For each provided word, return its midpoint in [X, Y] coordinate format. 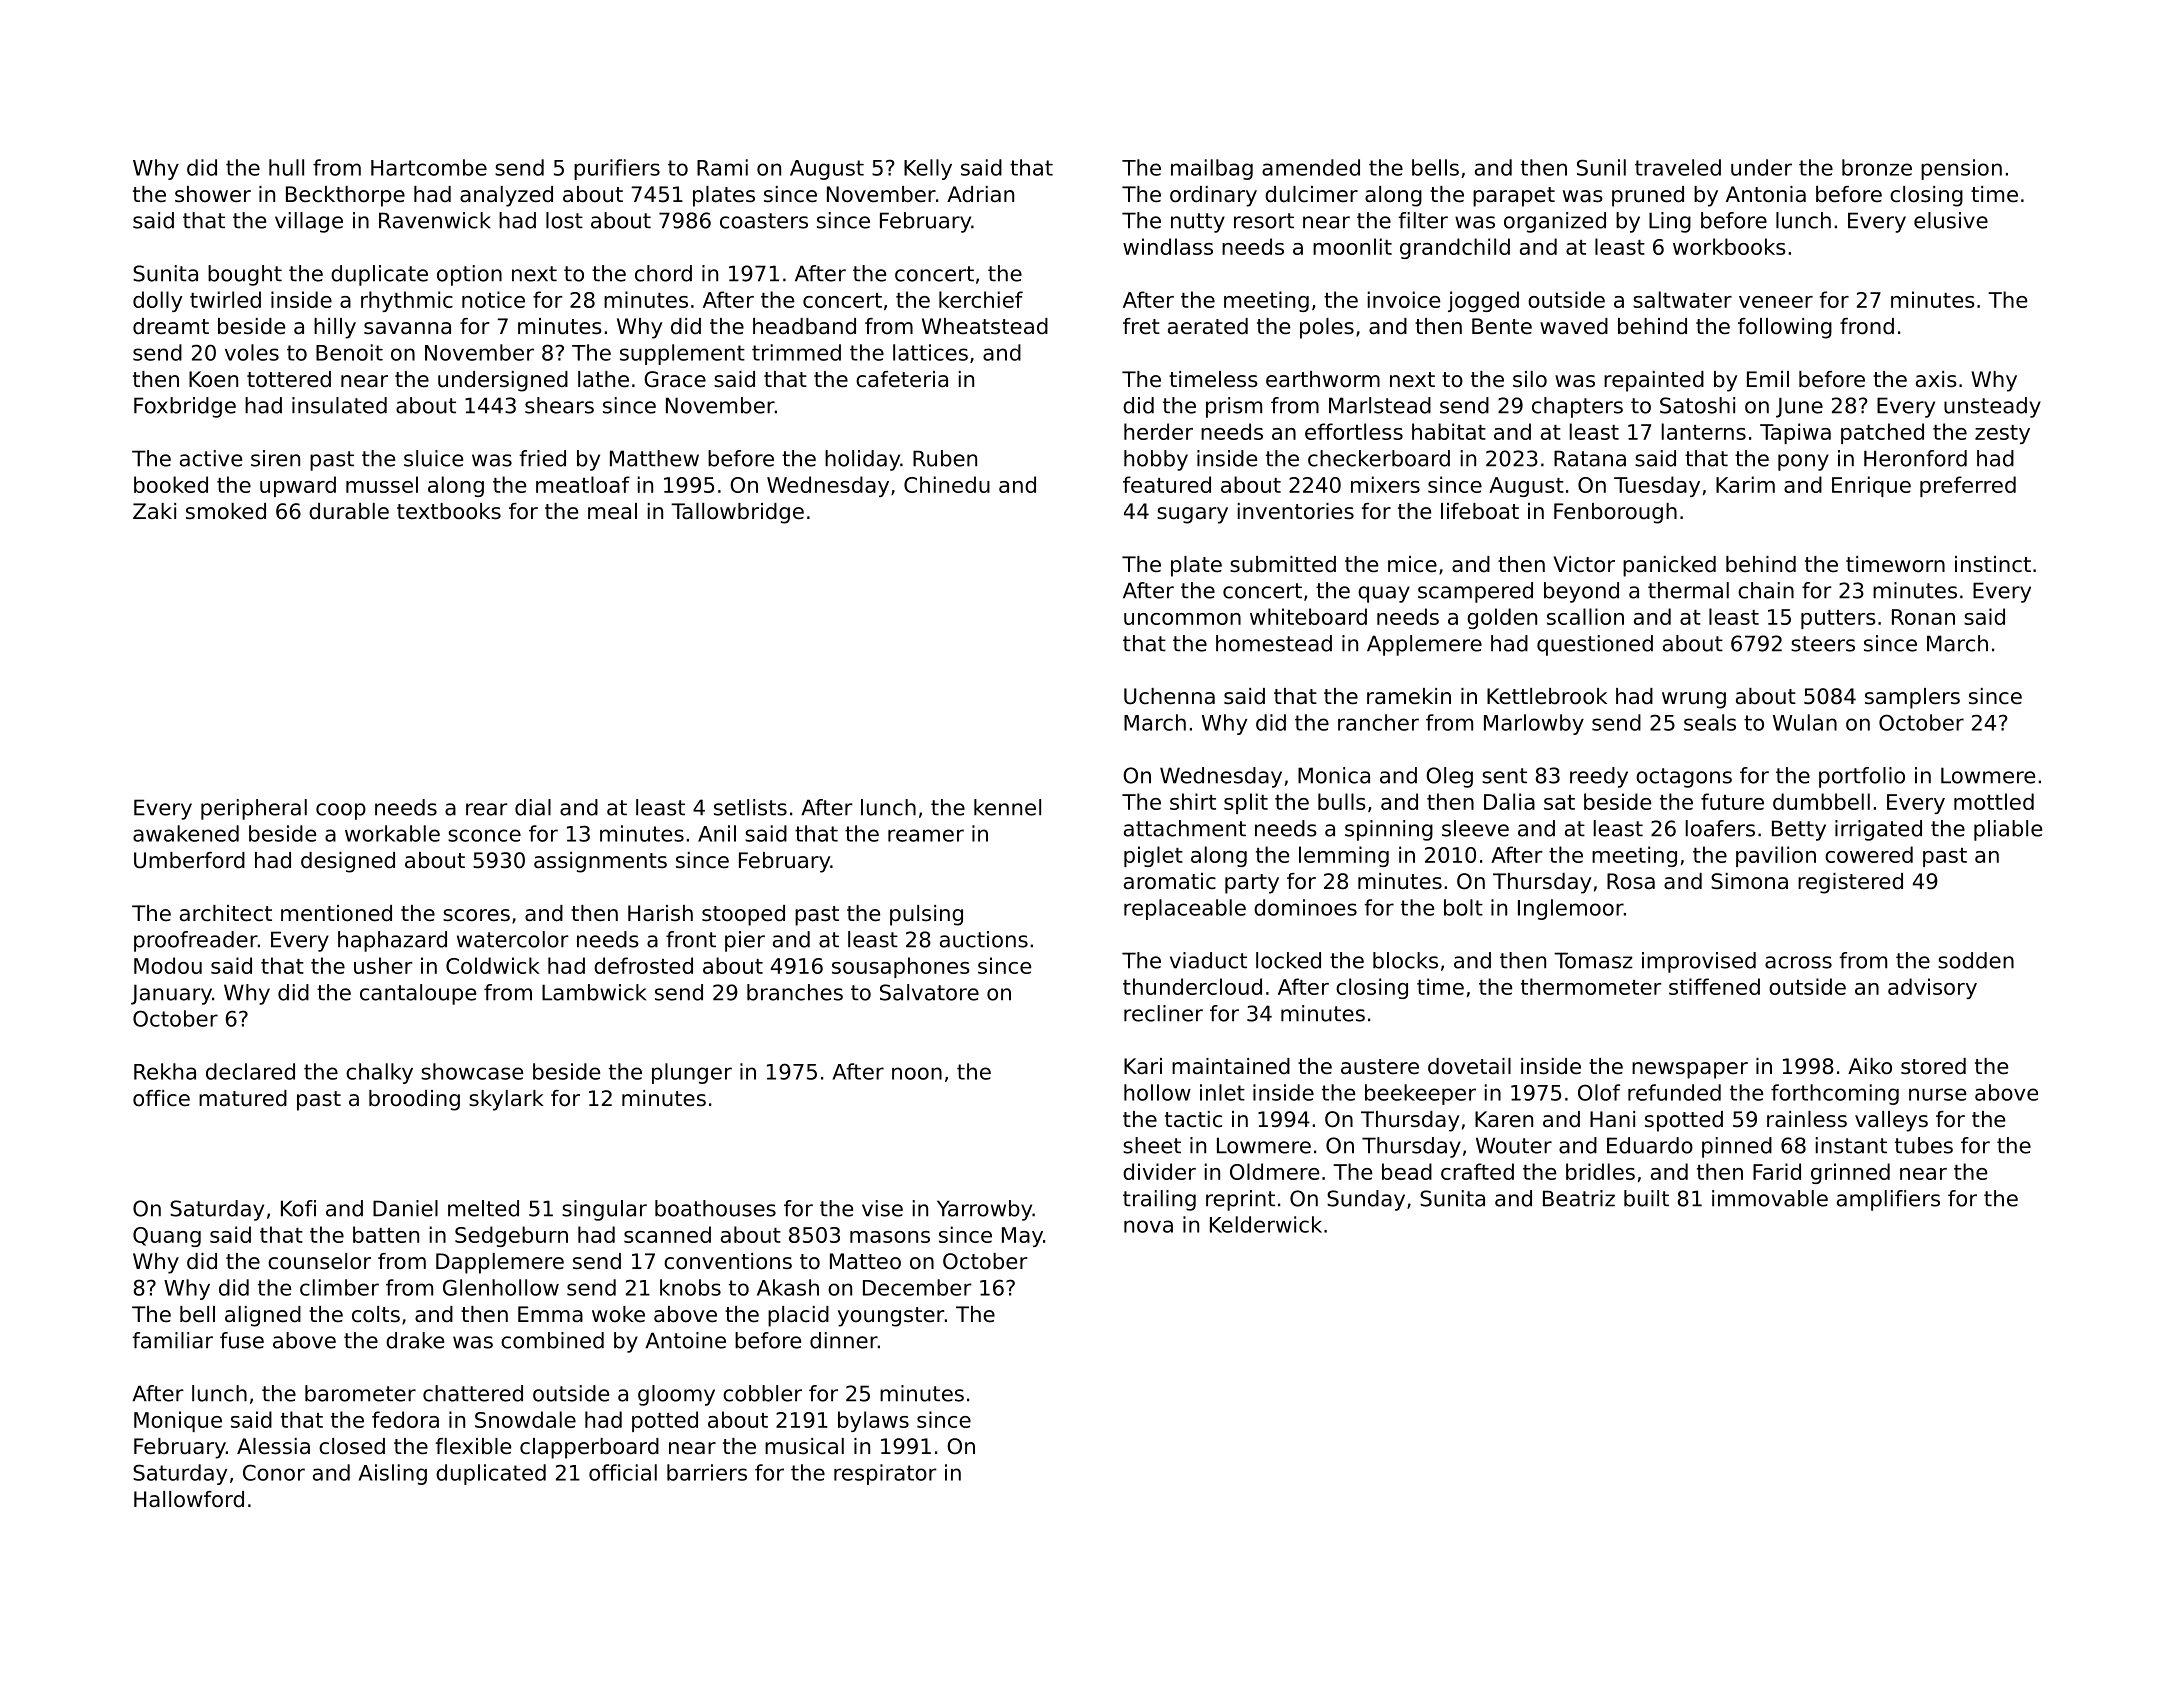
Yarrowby [984, 1210]
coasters [764, 221]
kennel [1007, 807]
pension [1961, 169]
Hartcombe [429, 167]
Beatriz [1579, 1198]
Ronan [1923, 617]
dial [533, 807]
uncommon [1182, 619]
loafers [1720, 828]
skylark [506, 1100]
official [623, 1472]
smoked [226, 511]
